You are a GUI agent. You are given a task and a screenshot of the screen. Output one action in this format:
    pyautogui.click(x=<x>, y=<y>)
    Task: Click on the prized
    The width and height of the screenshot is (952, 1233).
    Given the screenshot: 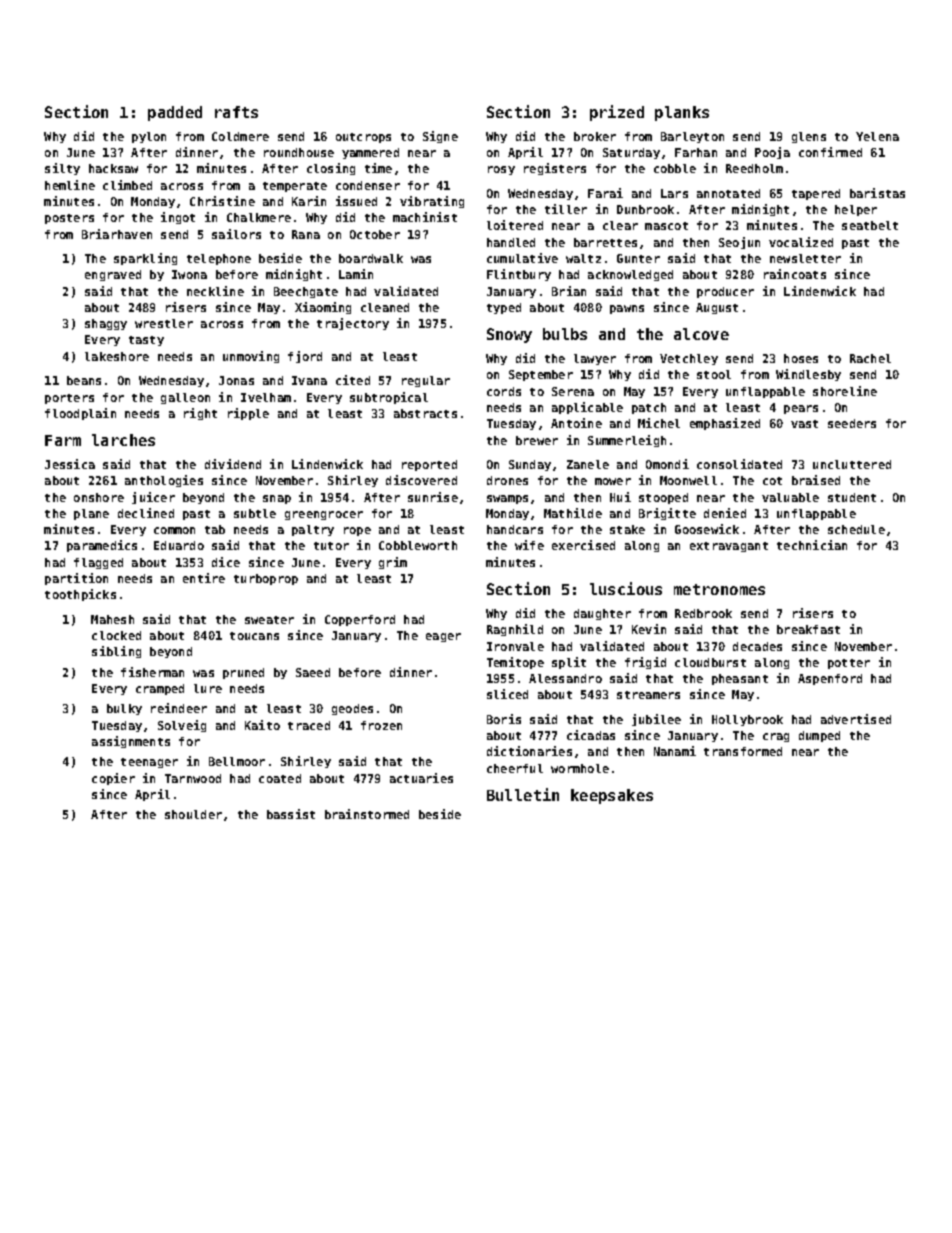 What is the action you would take?
    pyautogui.click(x=617, y=113)
